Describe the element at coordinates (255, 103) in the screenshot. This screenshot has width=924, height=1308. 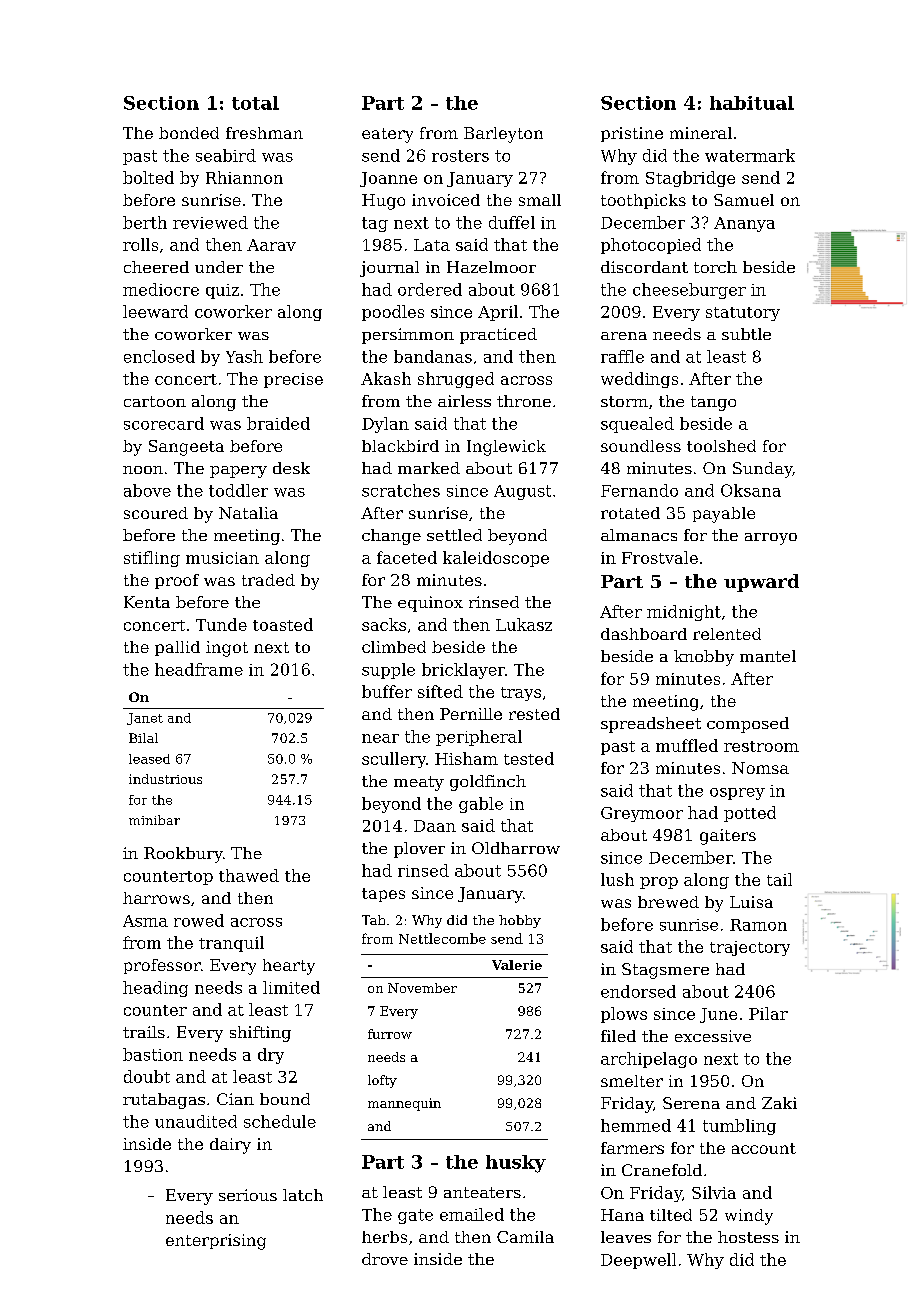
I see `total` at that location.
